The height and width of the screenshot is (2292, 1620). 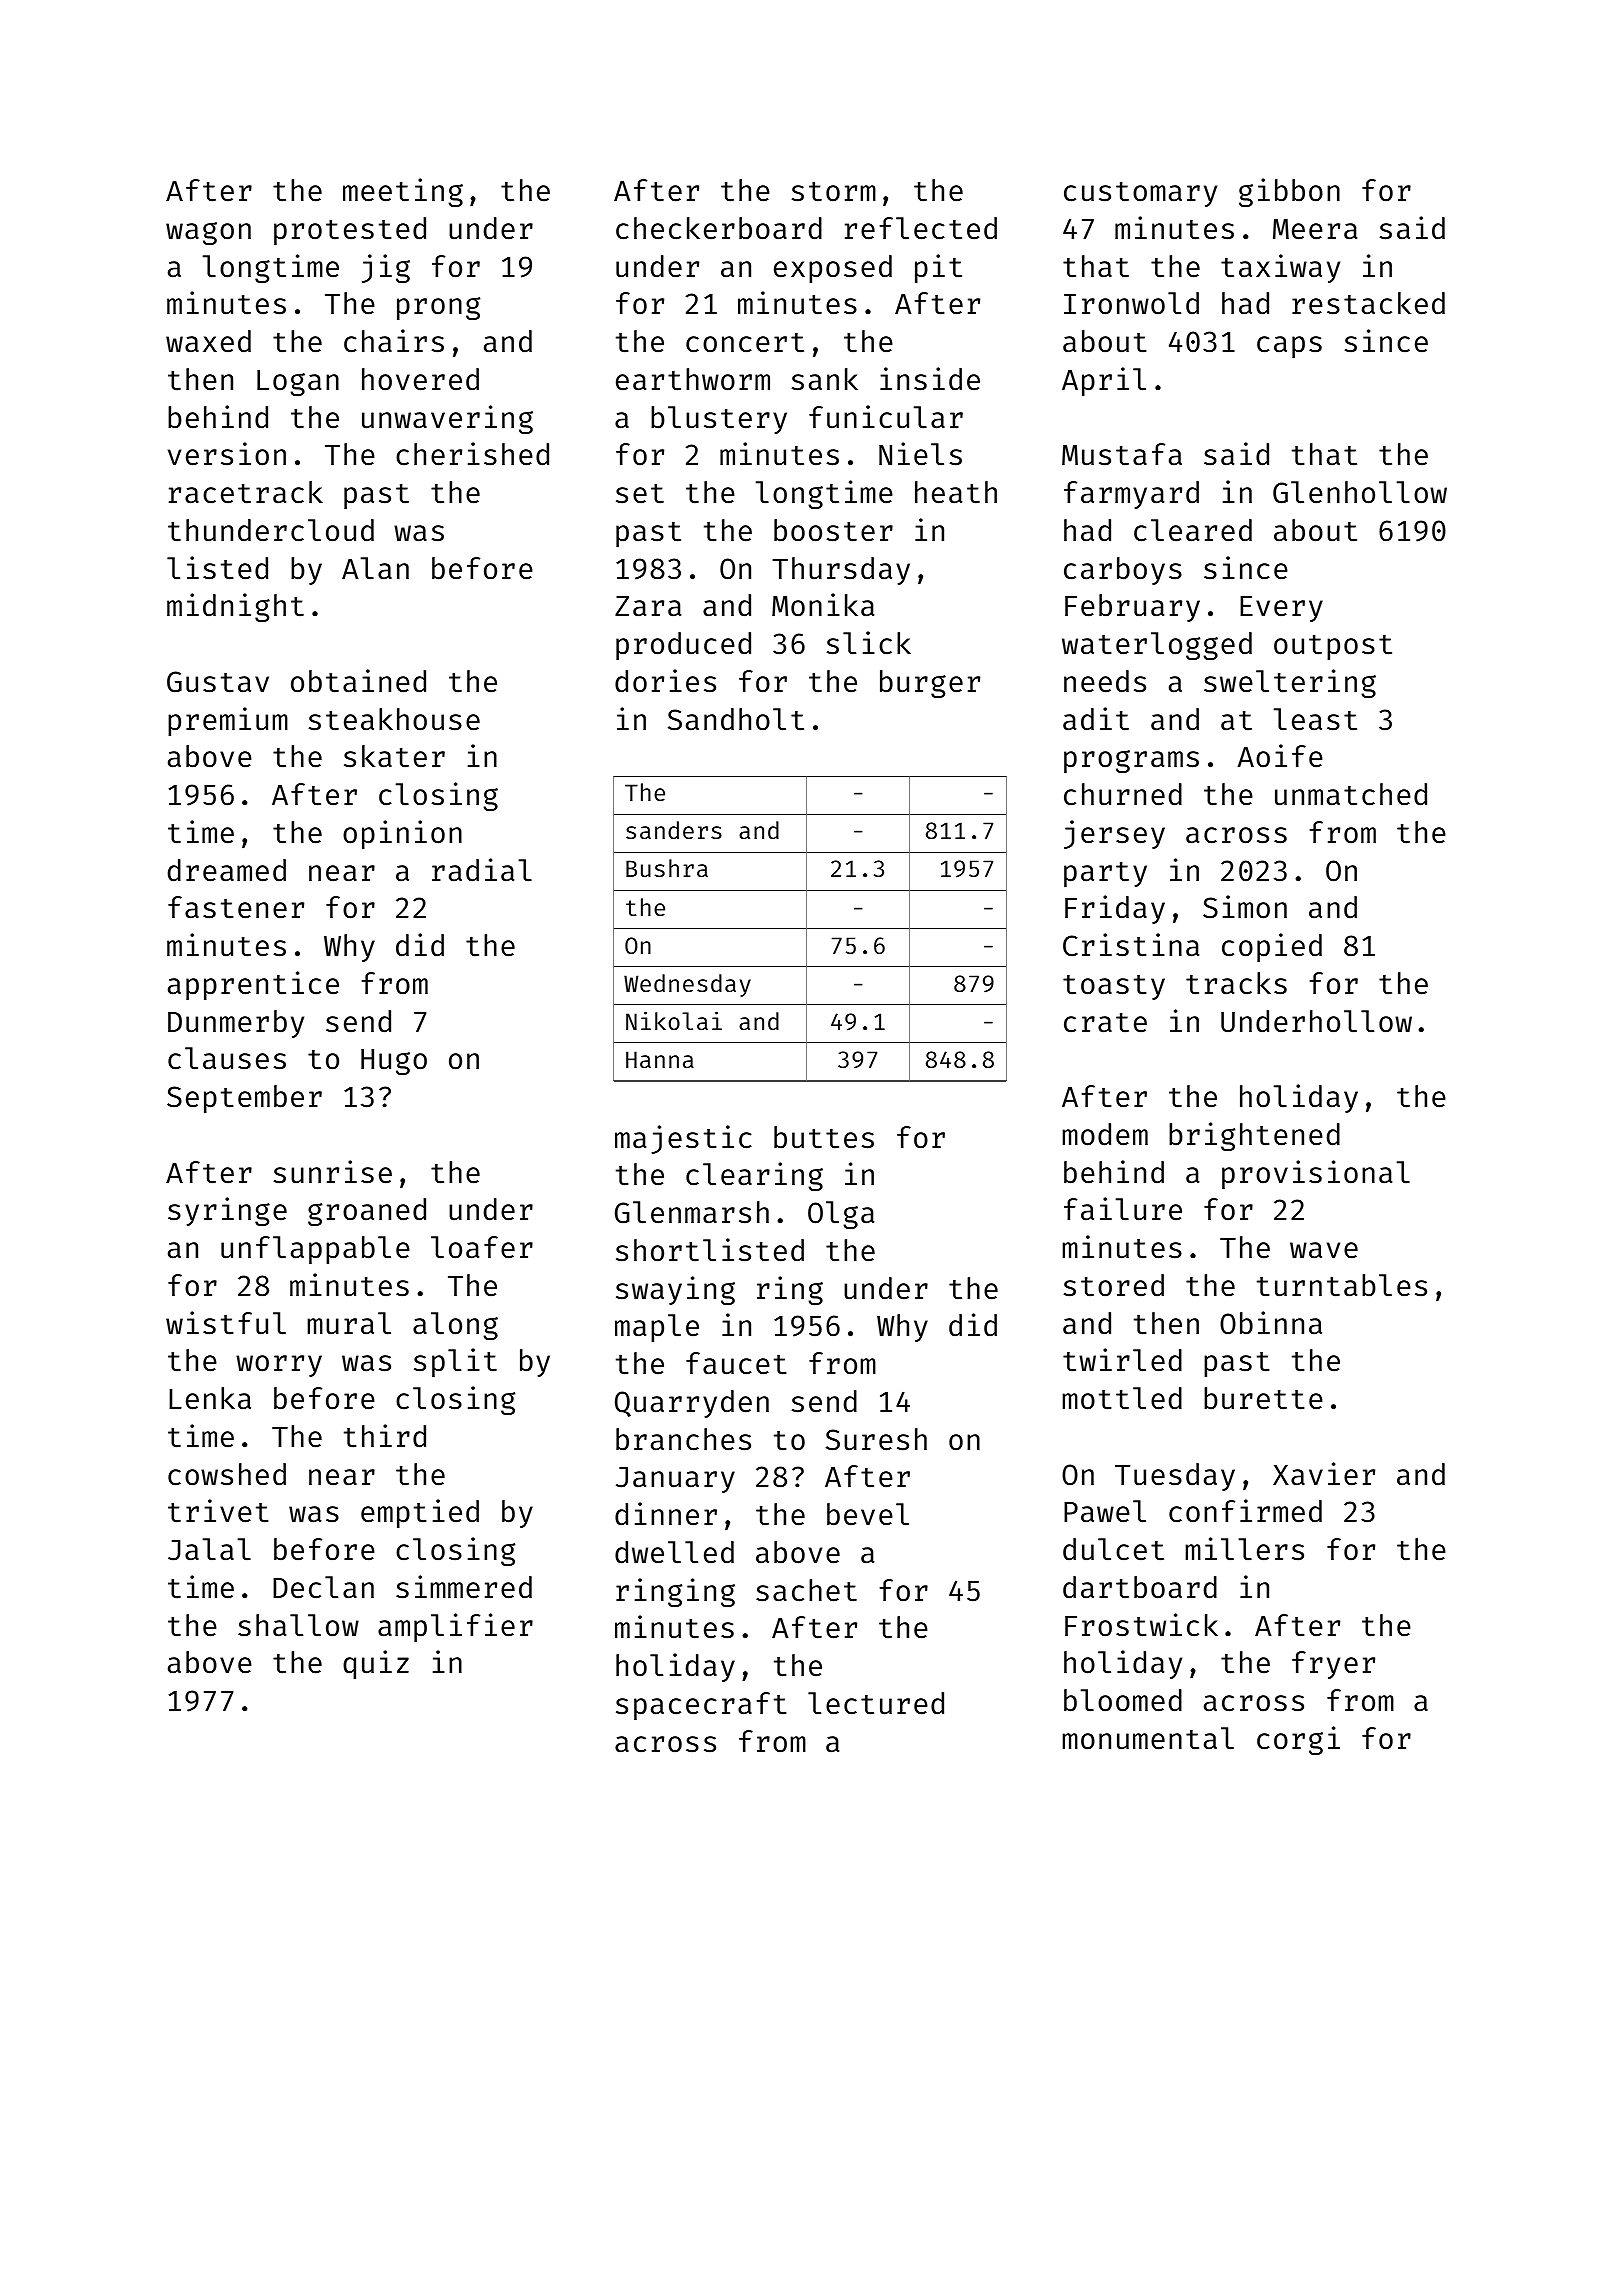 What do you see at coordinates (376, 1664) in the screenshot?
I see `quiz` at bounding box center [376, 1664].
